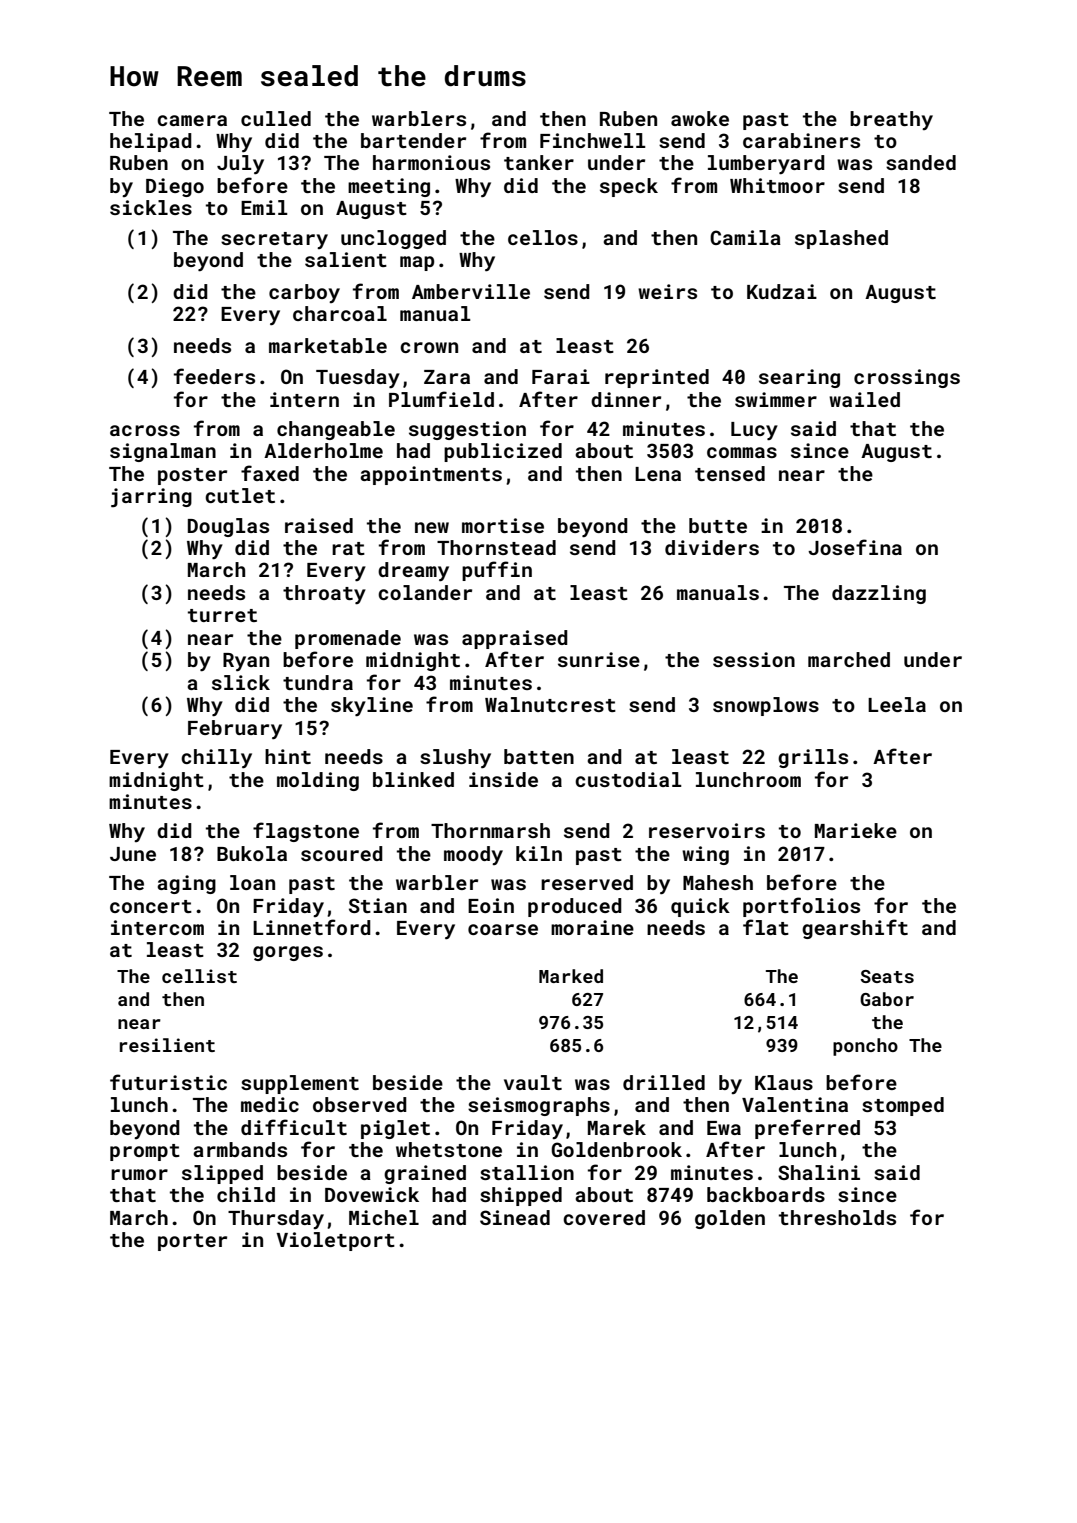 The width and height of the document is (1077, 1523). Describe the element at coordinates (276, 118) in the document. I see `culled` at that location.
